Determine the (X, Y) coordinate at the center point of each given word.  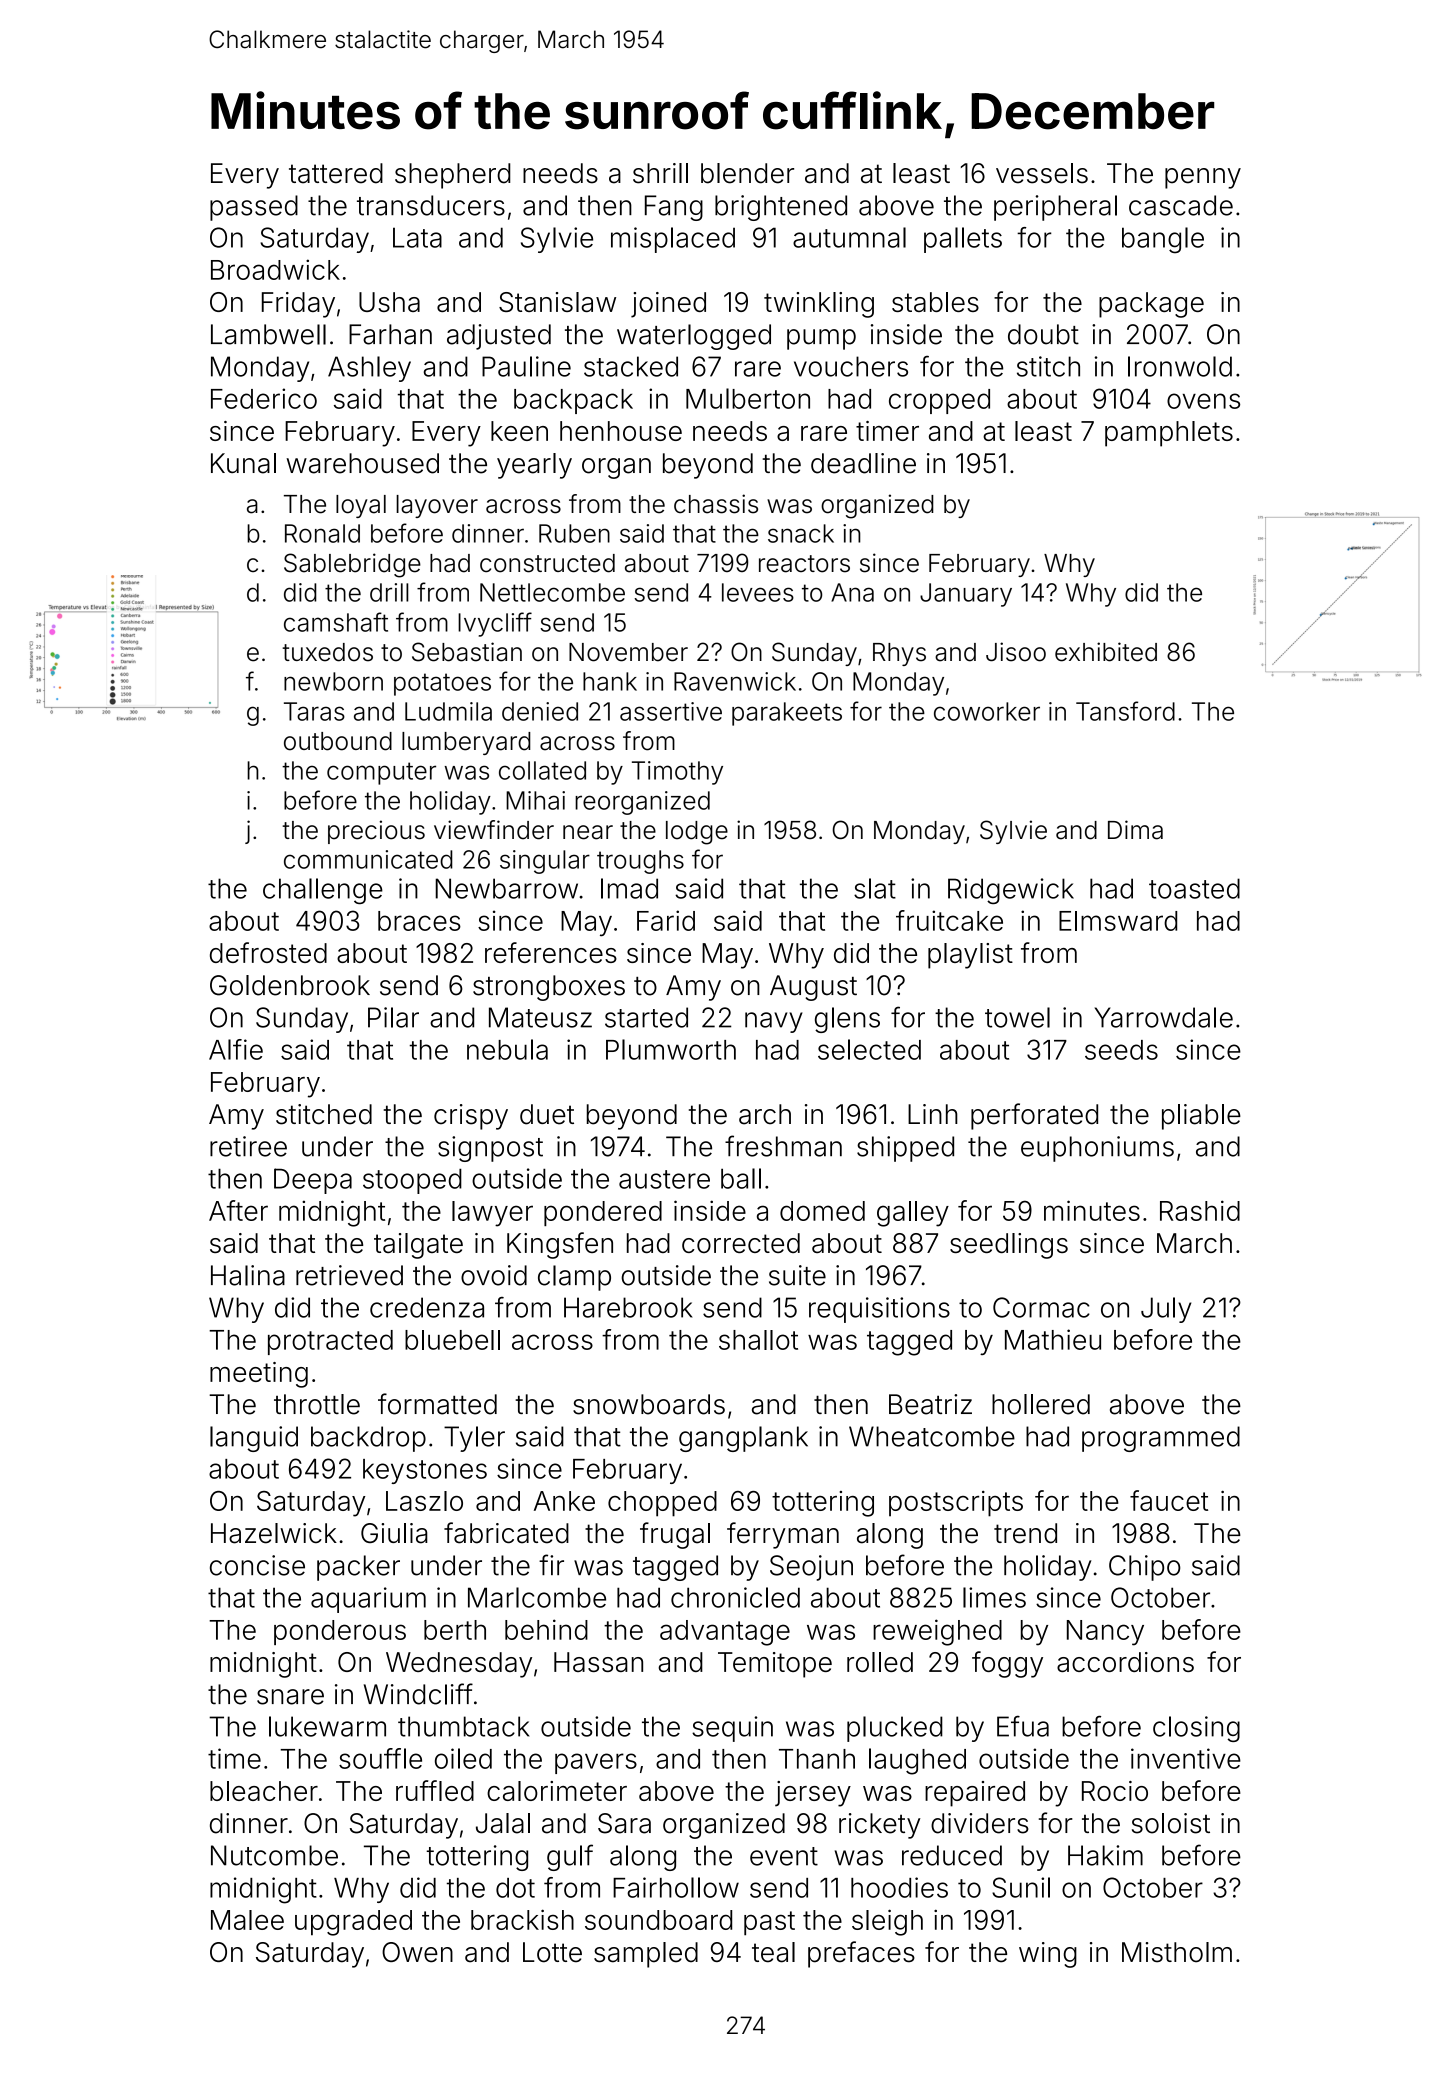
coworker (987, 711)
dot (515, 1888)
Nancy (1105, 1633)
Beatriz (930, 1404)
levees (758, 592)
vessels (1042, 173)
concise (257, 1565)
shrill (660, 173)
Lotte (552, 1952)
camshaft (336, 622)
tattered (336, 173)
